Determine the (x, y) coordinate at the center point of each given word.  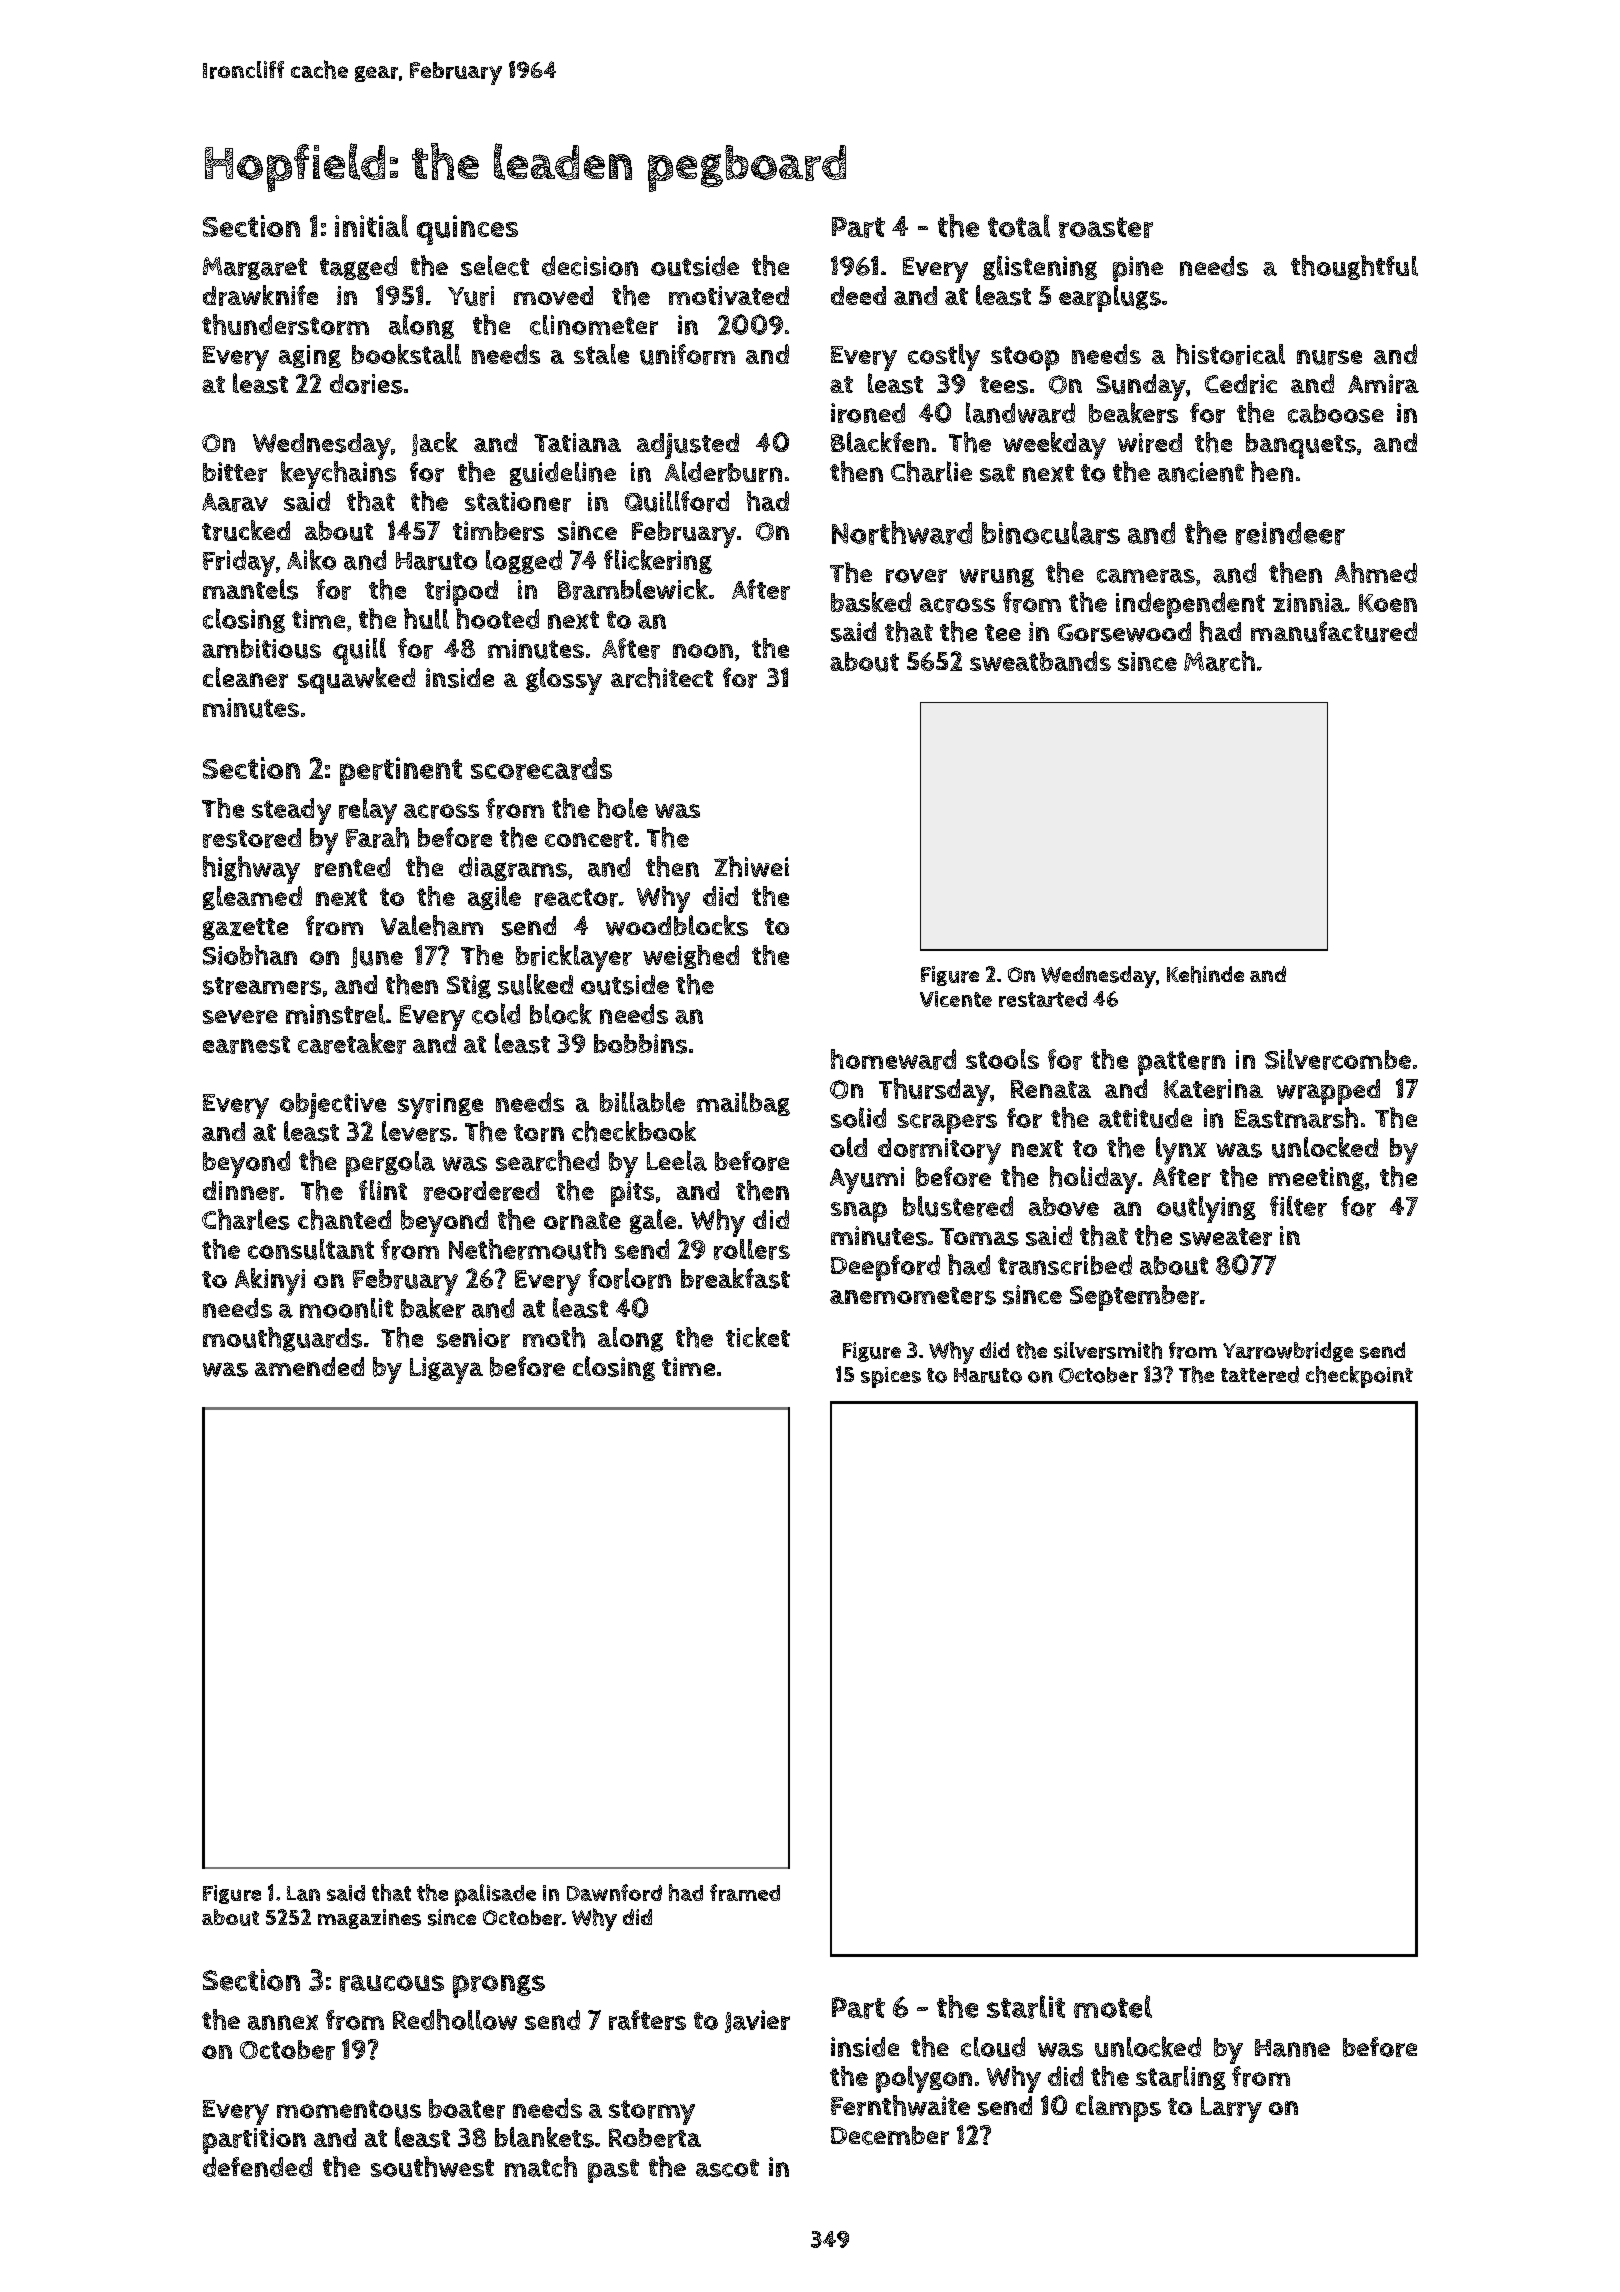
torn (539, 1133)
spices (891, 1377)
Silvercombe (1338, 1059)
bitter (235, 472)
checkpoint (1359, 1377)
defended (257, 2167)
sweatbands (1040, 661)
